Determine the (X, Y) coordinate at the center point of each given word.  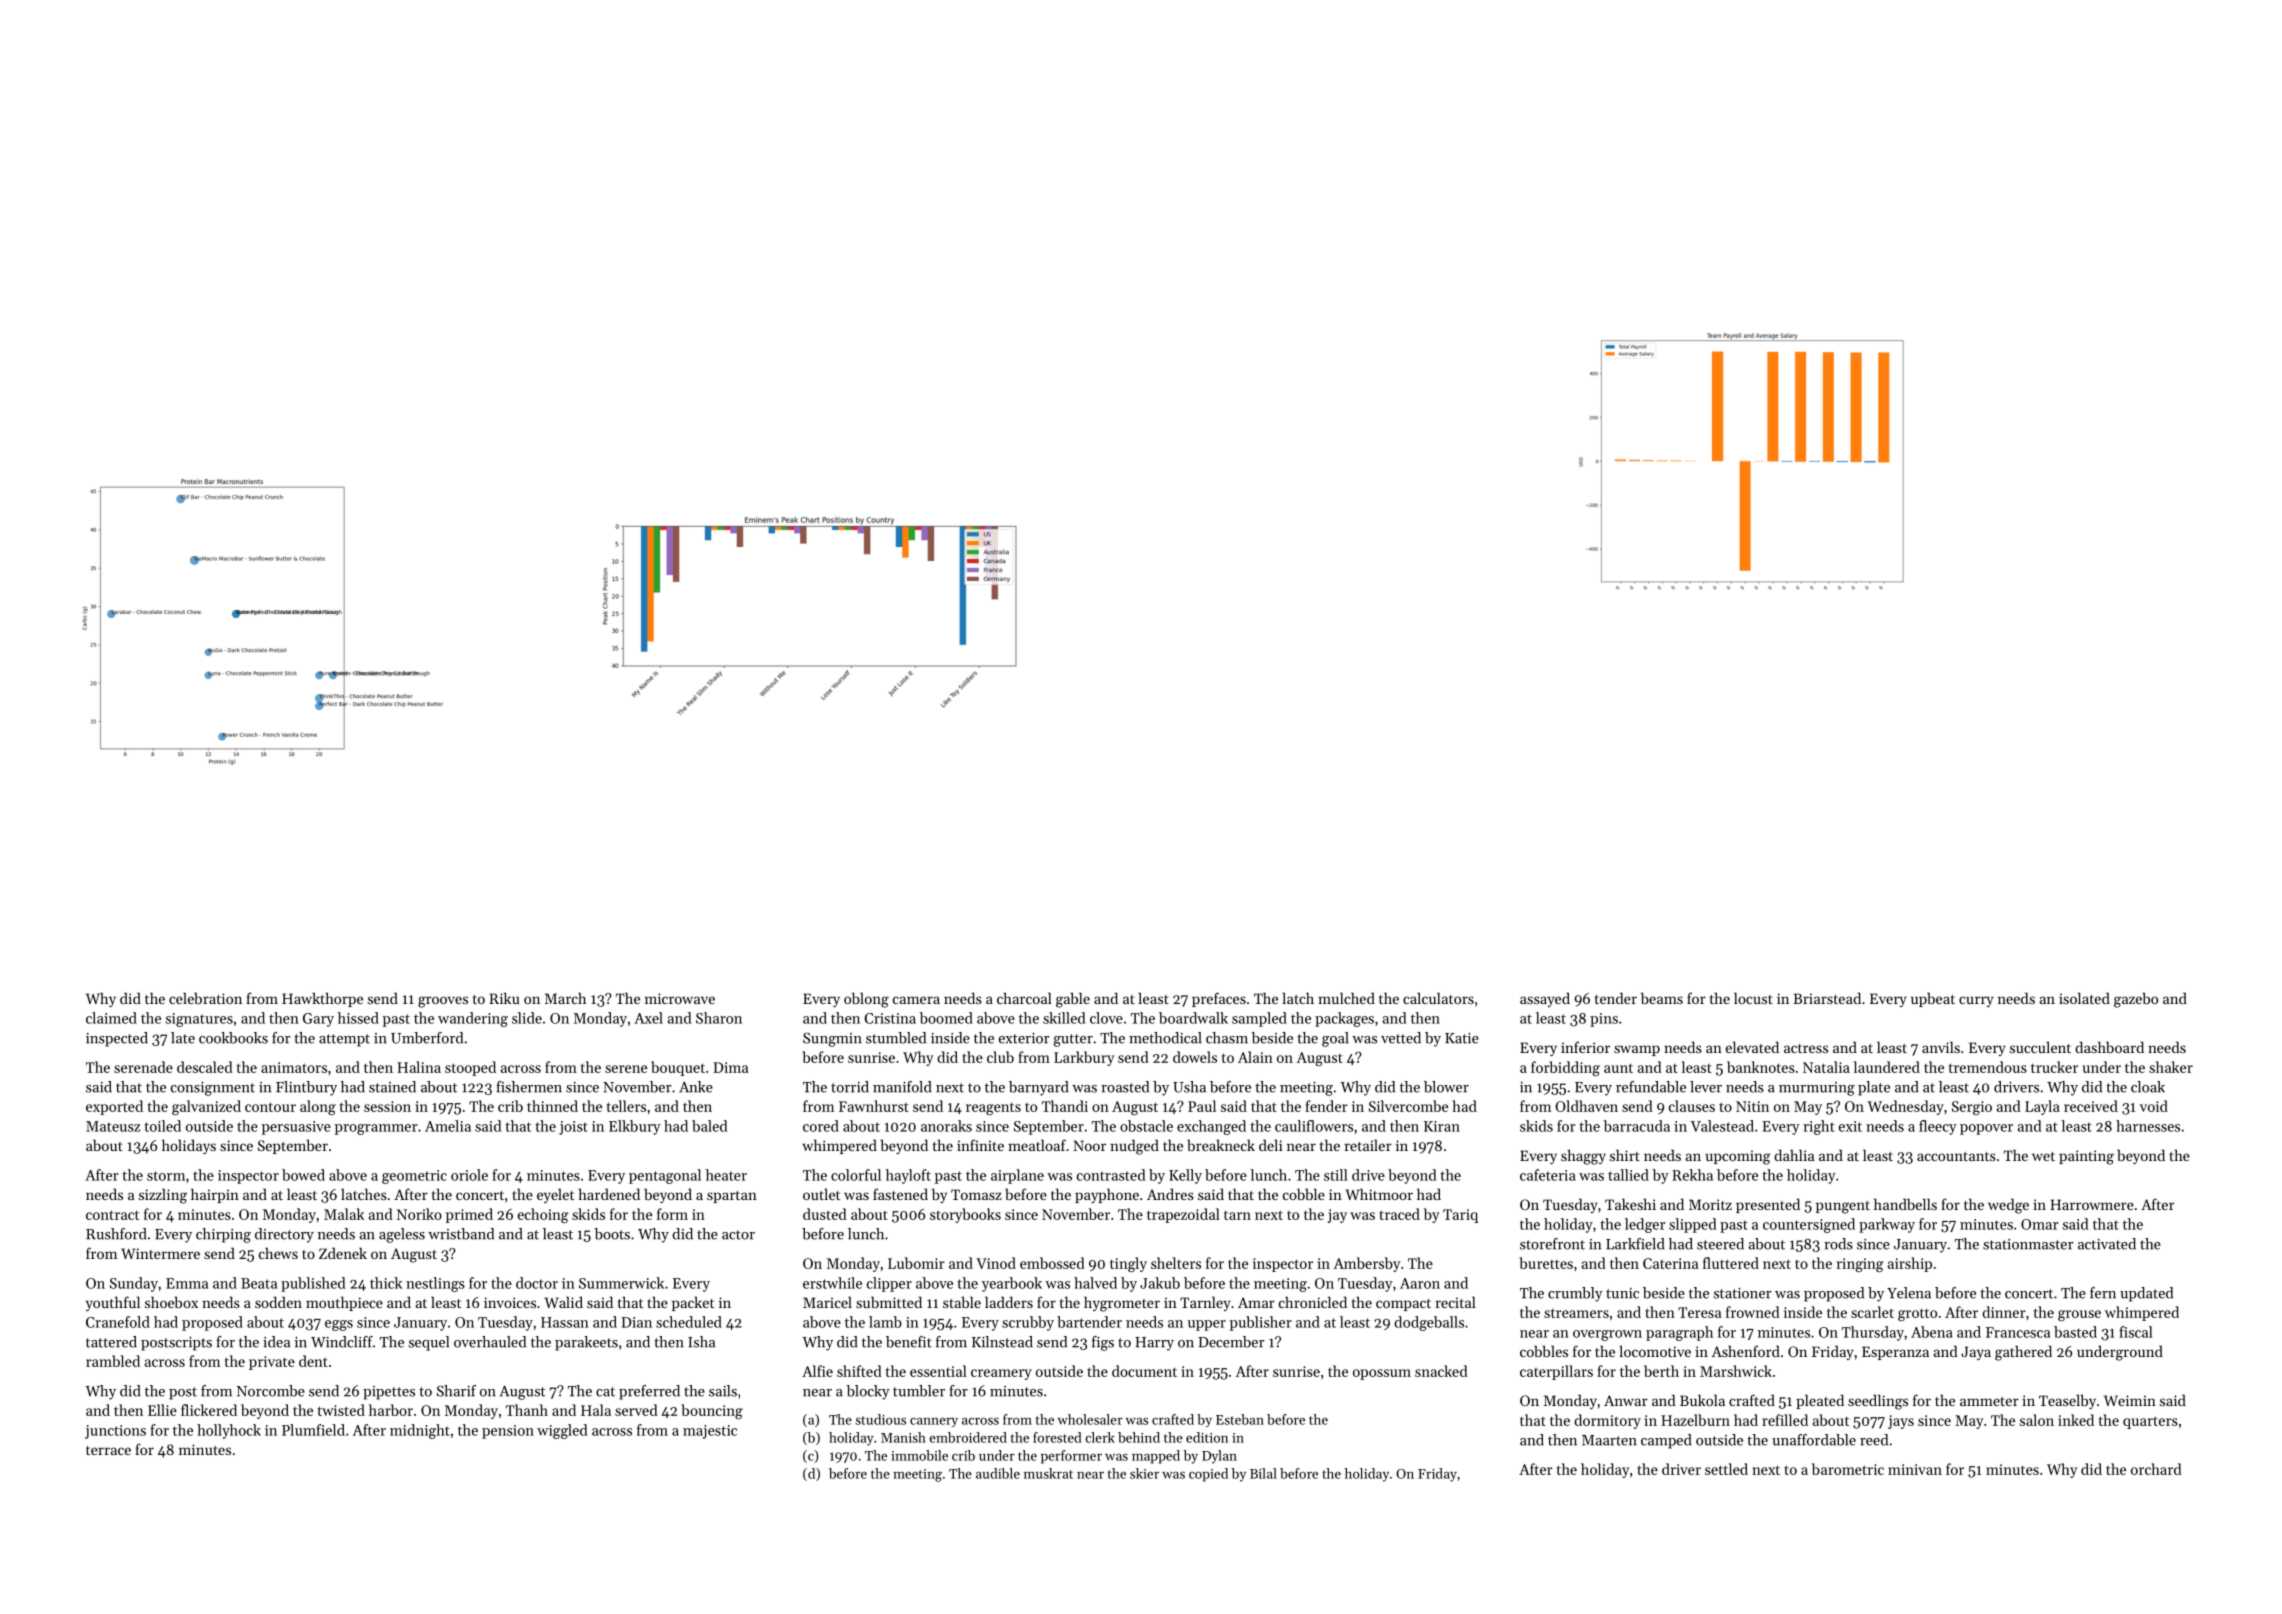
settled (1726, 1469)
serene (626, 1069)
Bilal (1263, 1473)
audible (998, 1473)
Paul (1202, 1106)
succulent (2040, 1047)
